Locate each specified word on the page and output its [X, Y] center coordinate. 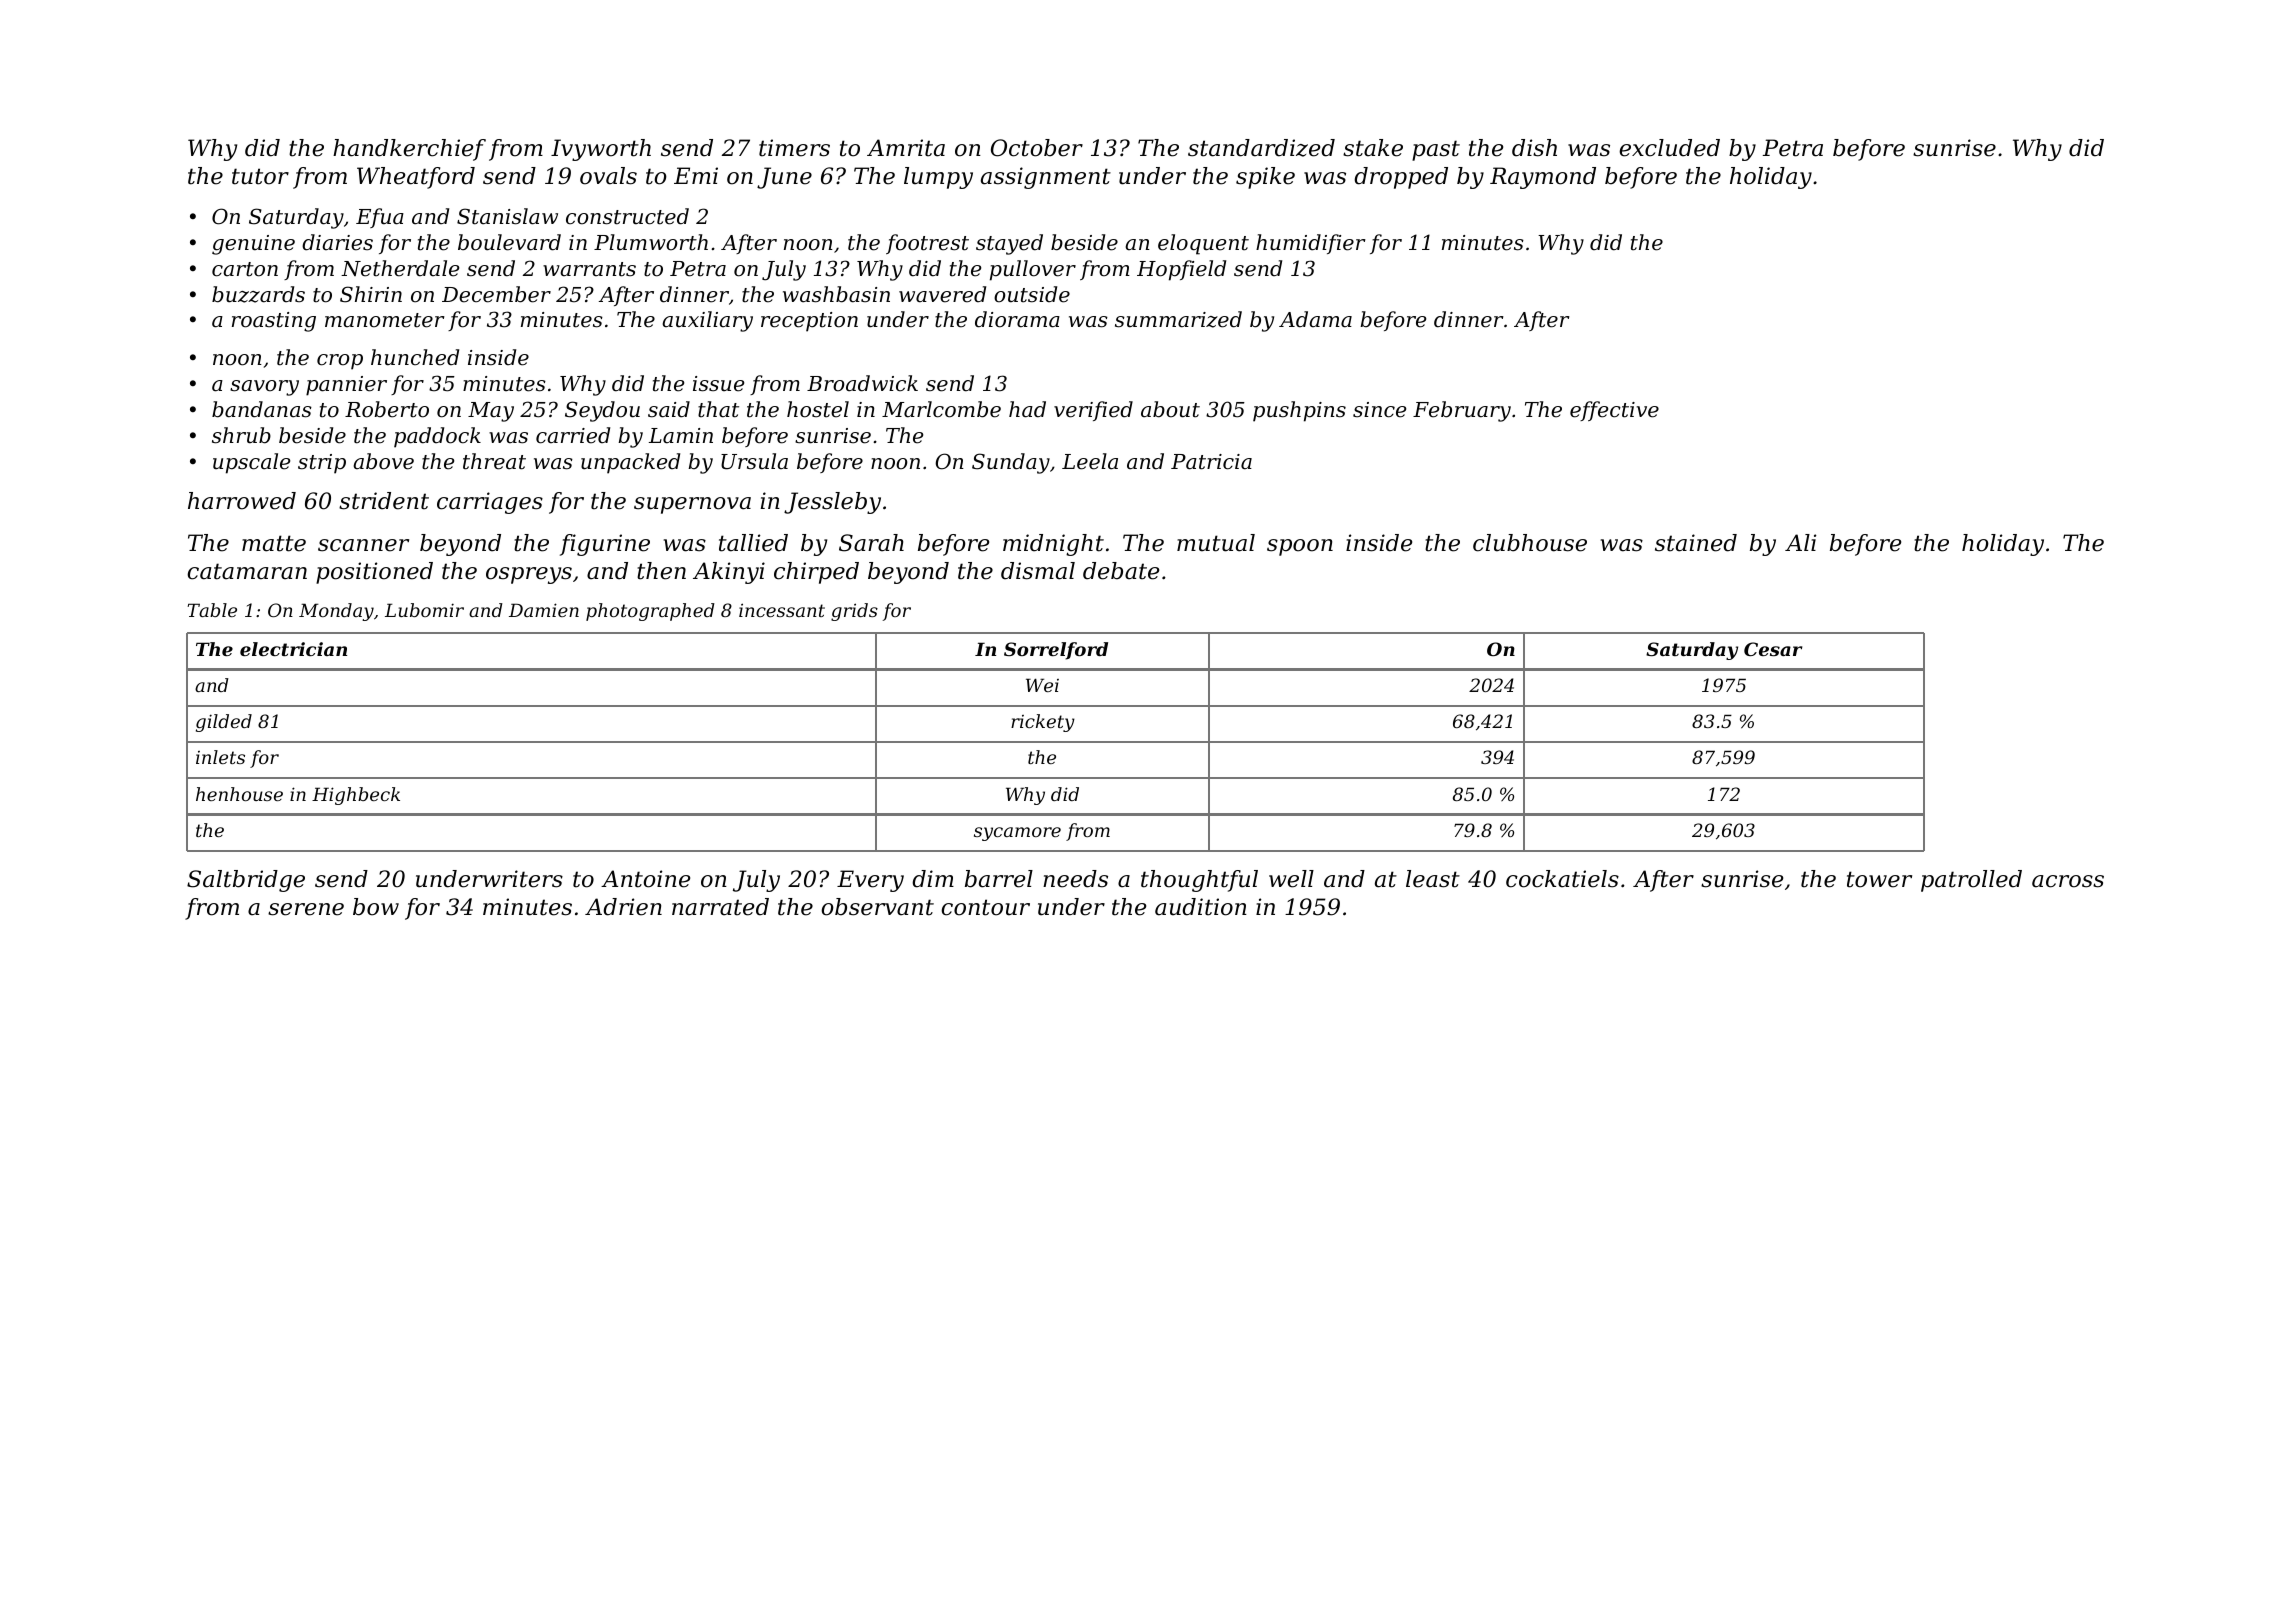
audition [1201, 907]
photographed [650, 612]
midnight [1053, 545]
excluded [1669, 148]
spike [1265, 178]
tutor [260, 176]
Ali [1800, 542]
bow [376, 907]
